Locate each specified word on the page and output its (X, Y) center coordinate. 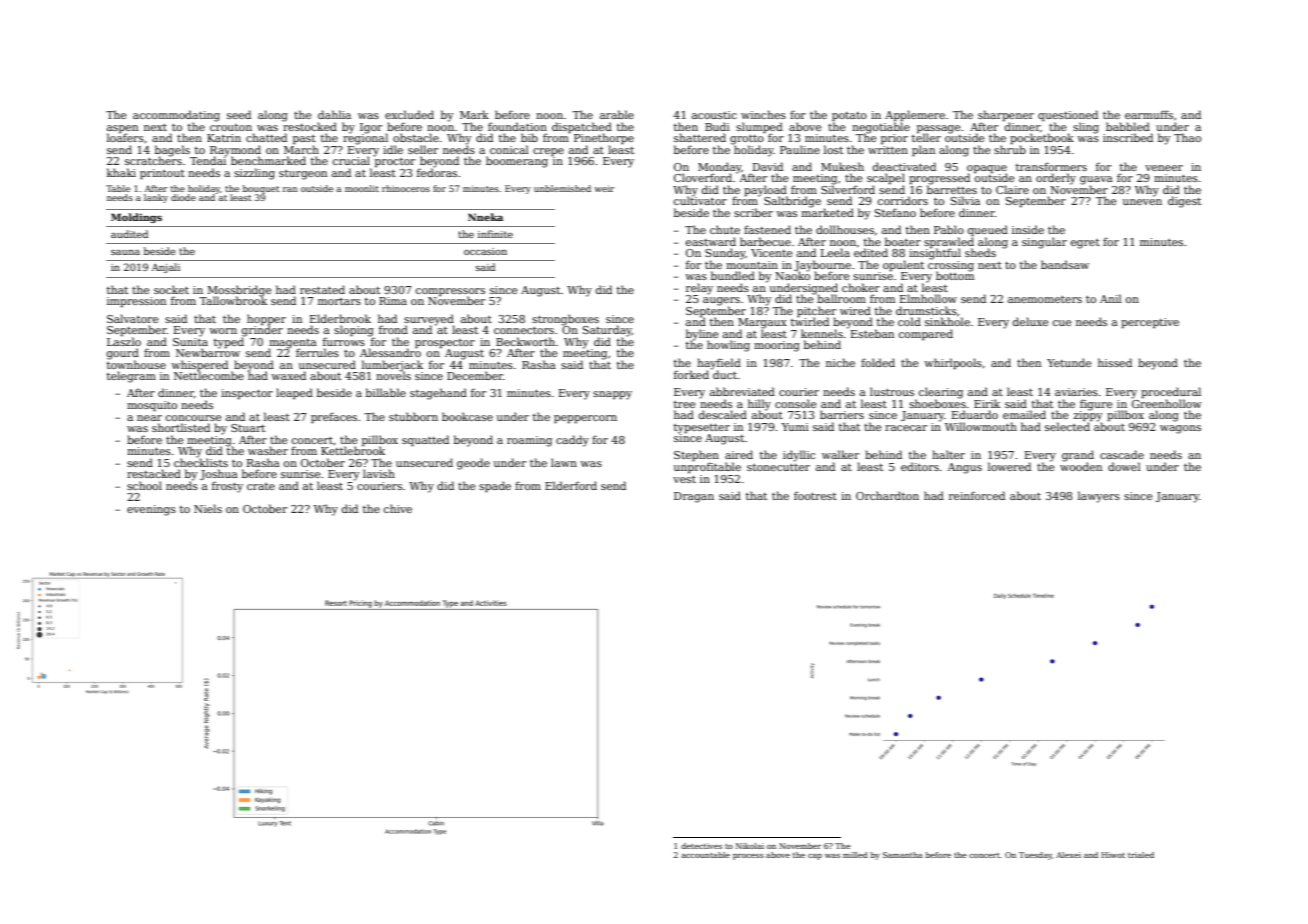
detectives (701, 846)
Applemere (915, 115)
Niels (208, 508)
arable (617, 114)
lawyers (1099, 497)
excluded (409, 114)
